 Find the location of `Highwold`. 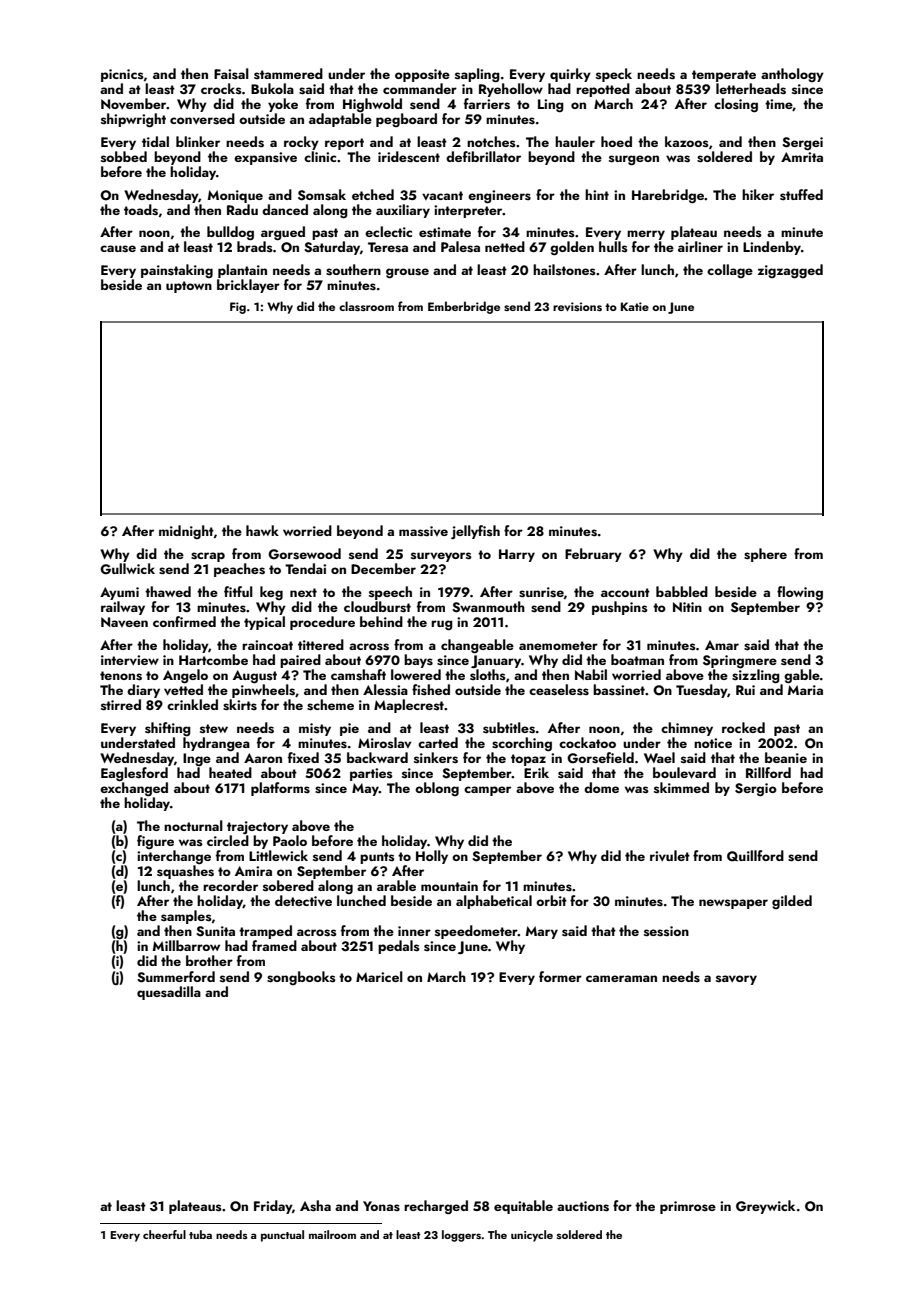

Highwold is located at coordinates (372, 105).
